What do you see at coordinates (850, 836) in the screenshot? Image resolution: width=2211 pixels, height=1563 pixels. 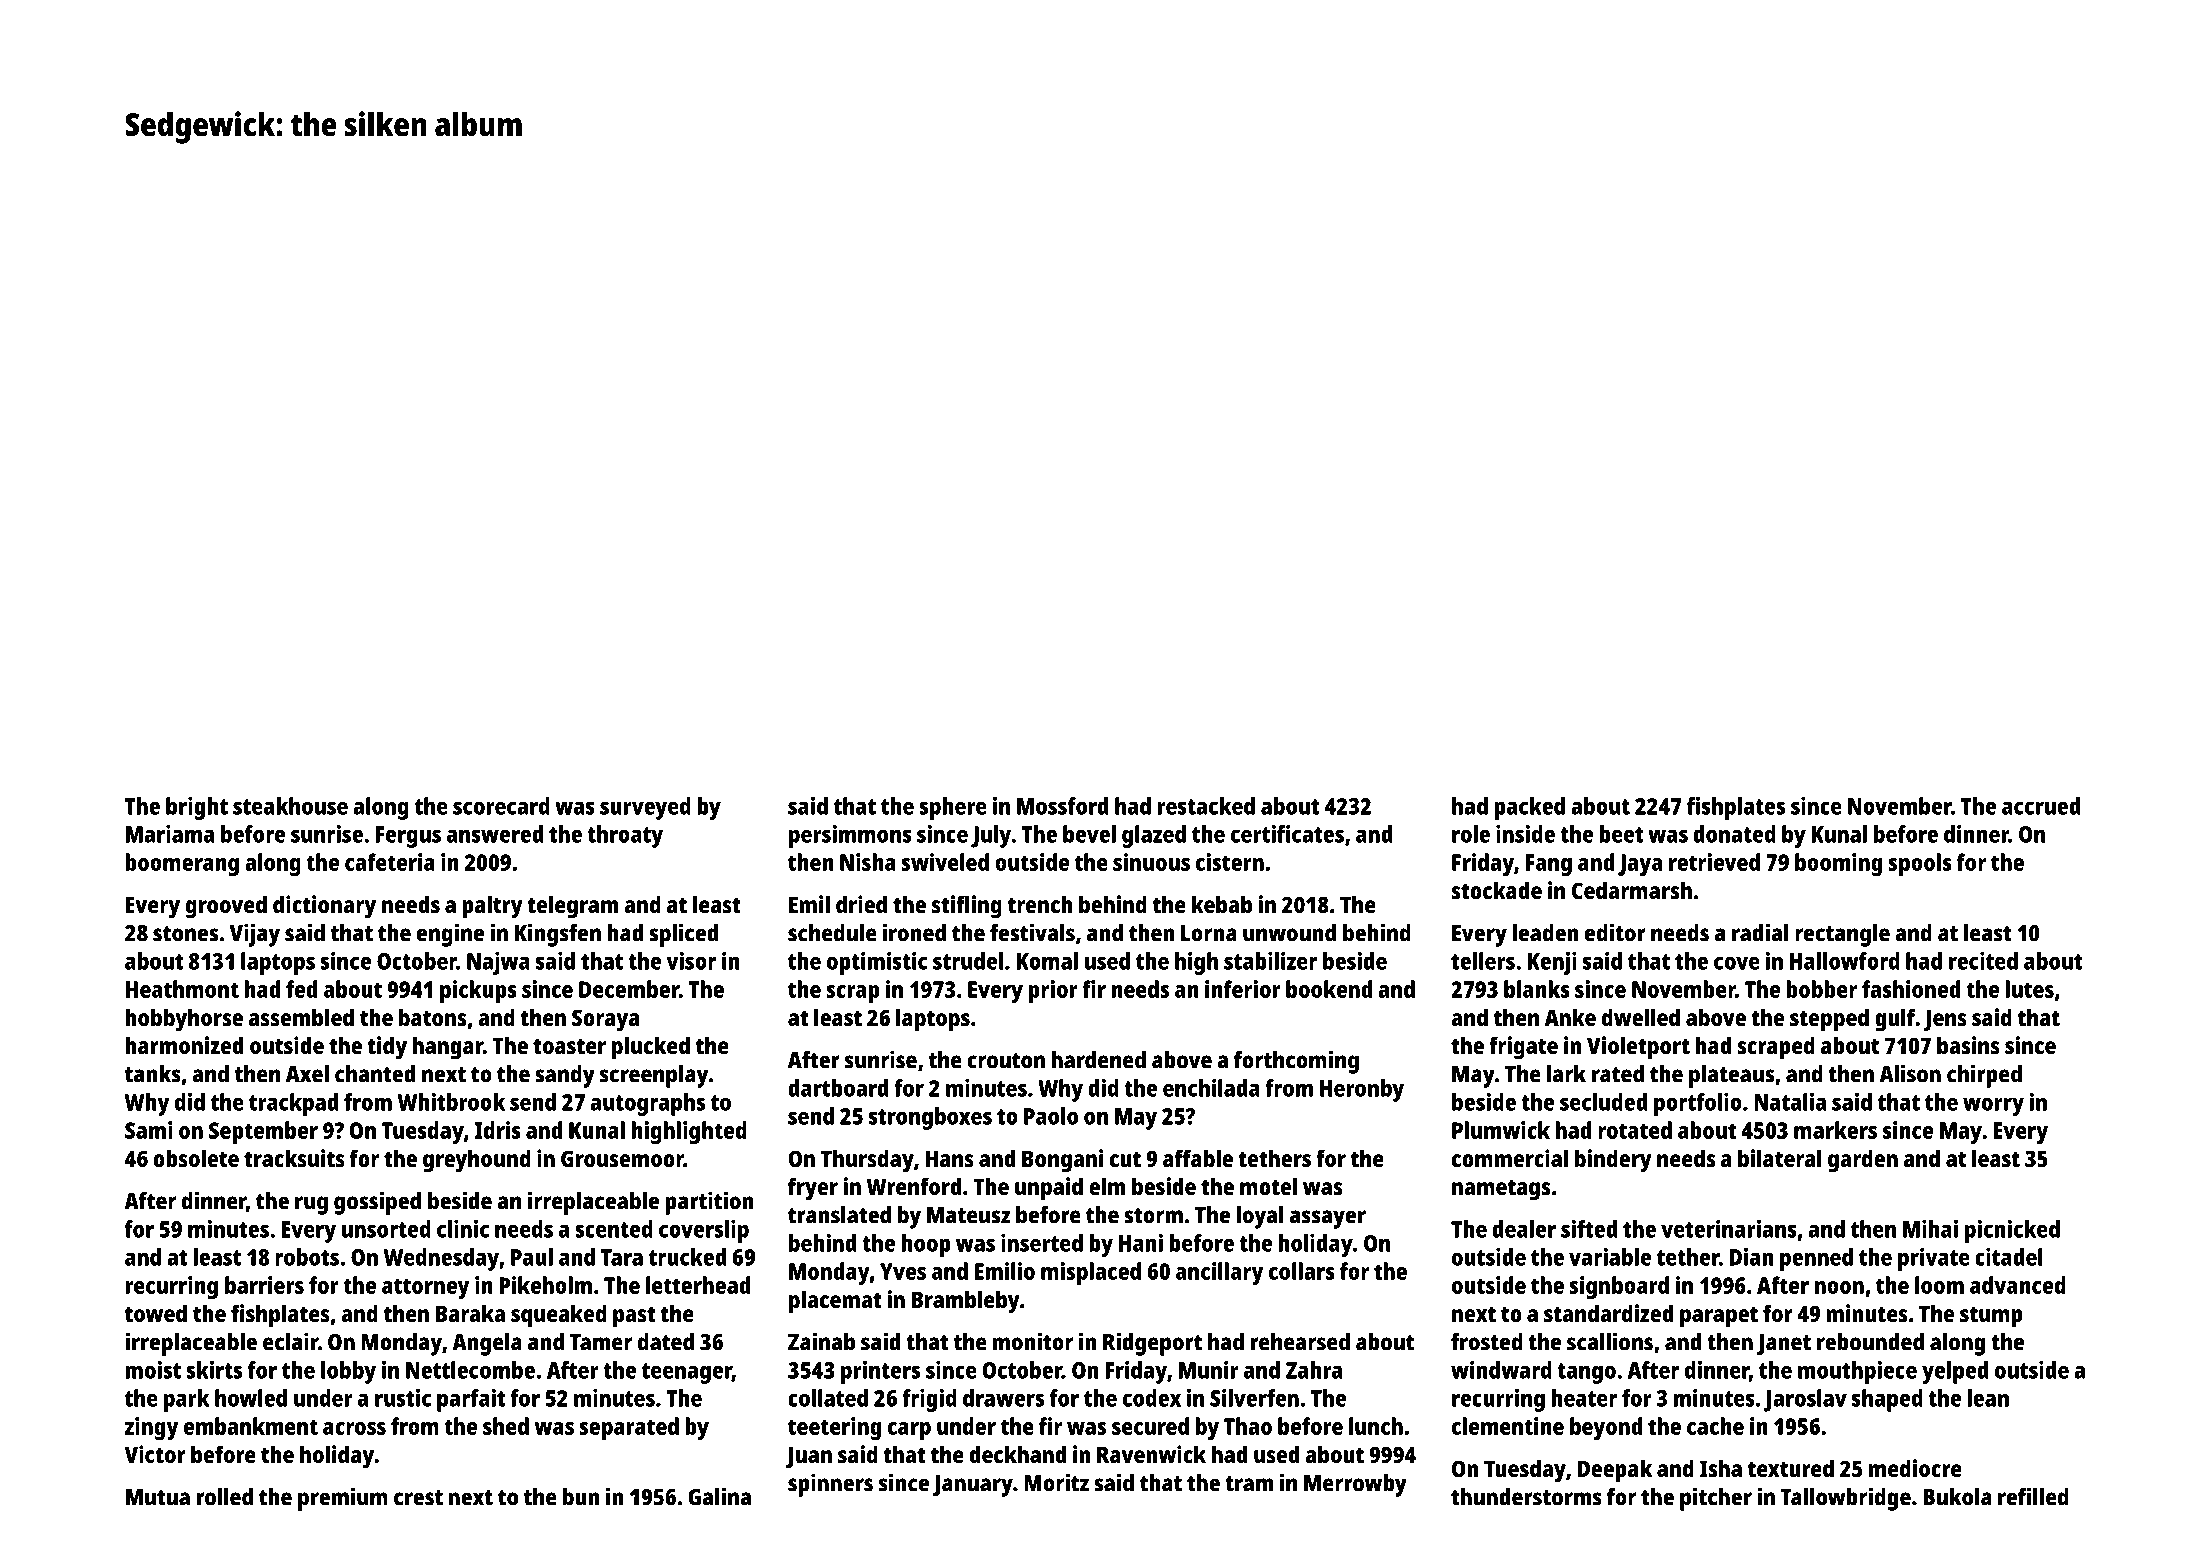 I see `persimmons` at bounding box center [850, 836].
